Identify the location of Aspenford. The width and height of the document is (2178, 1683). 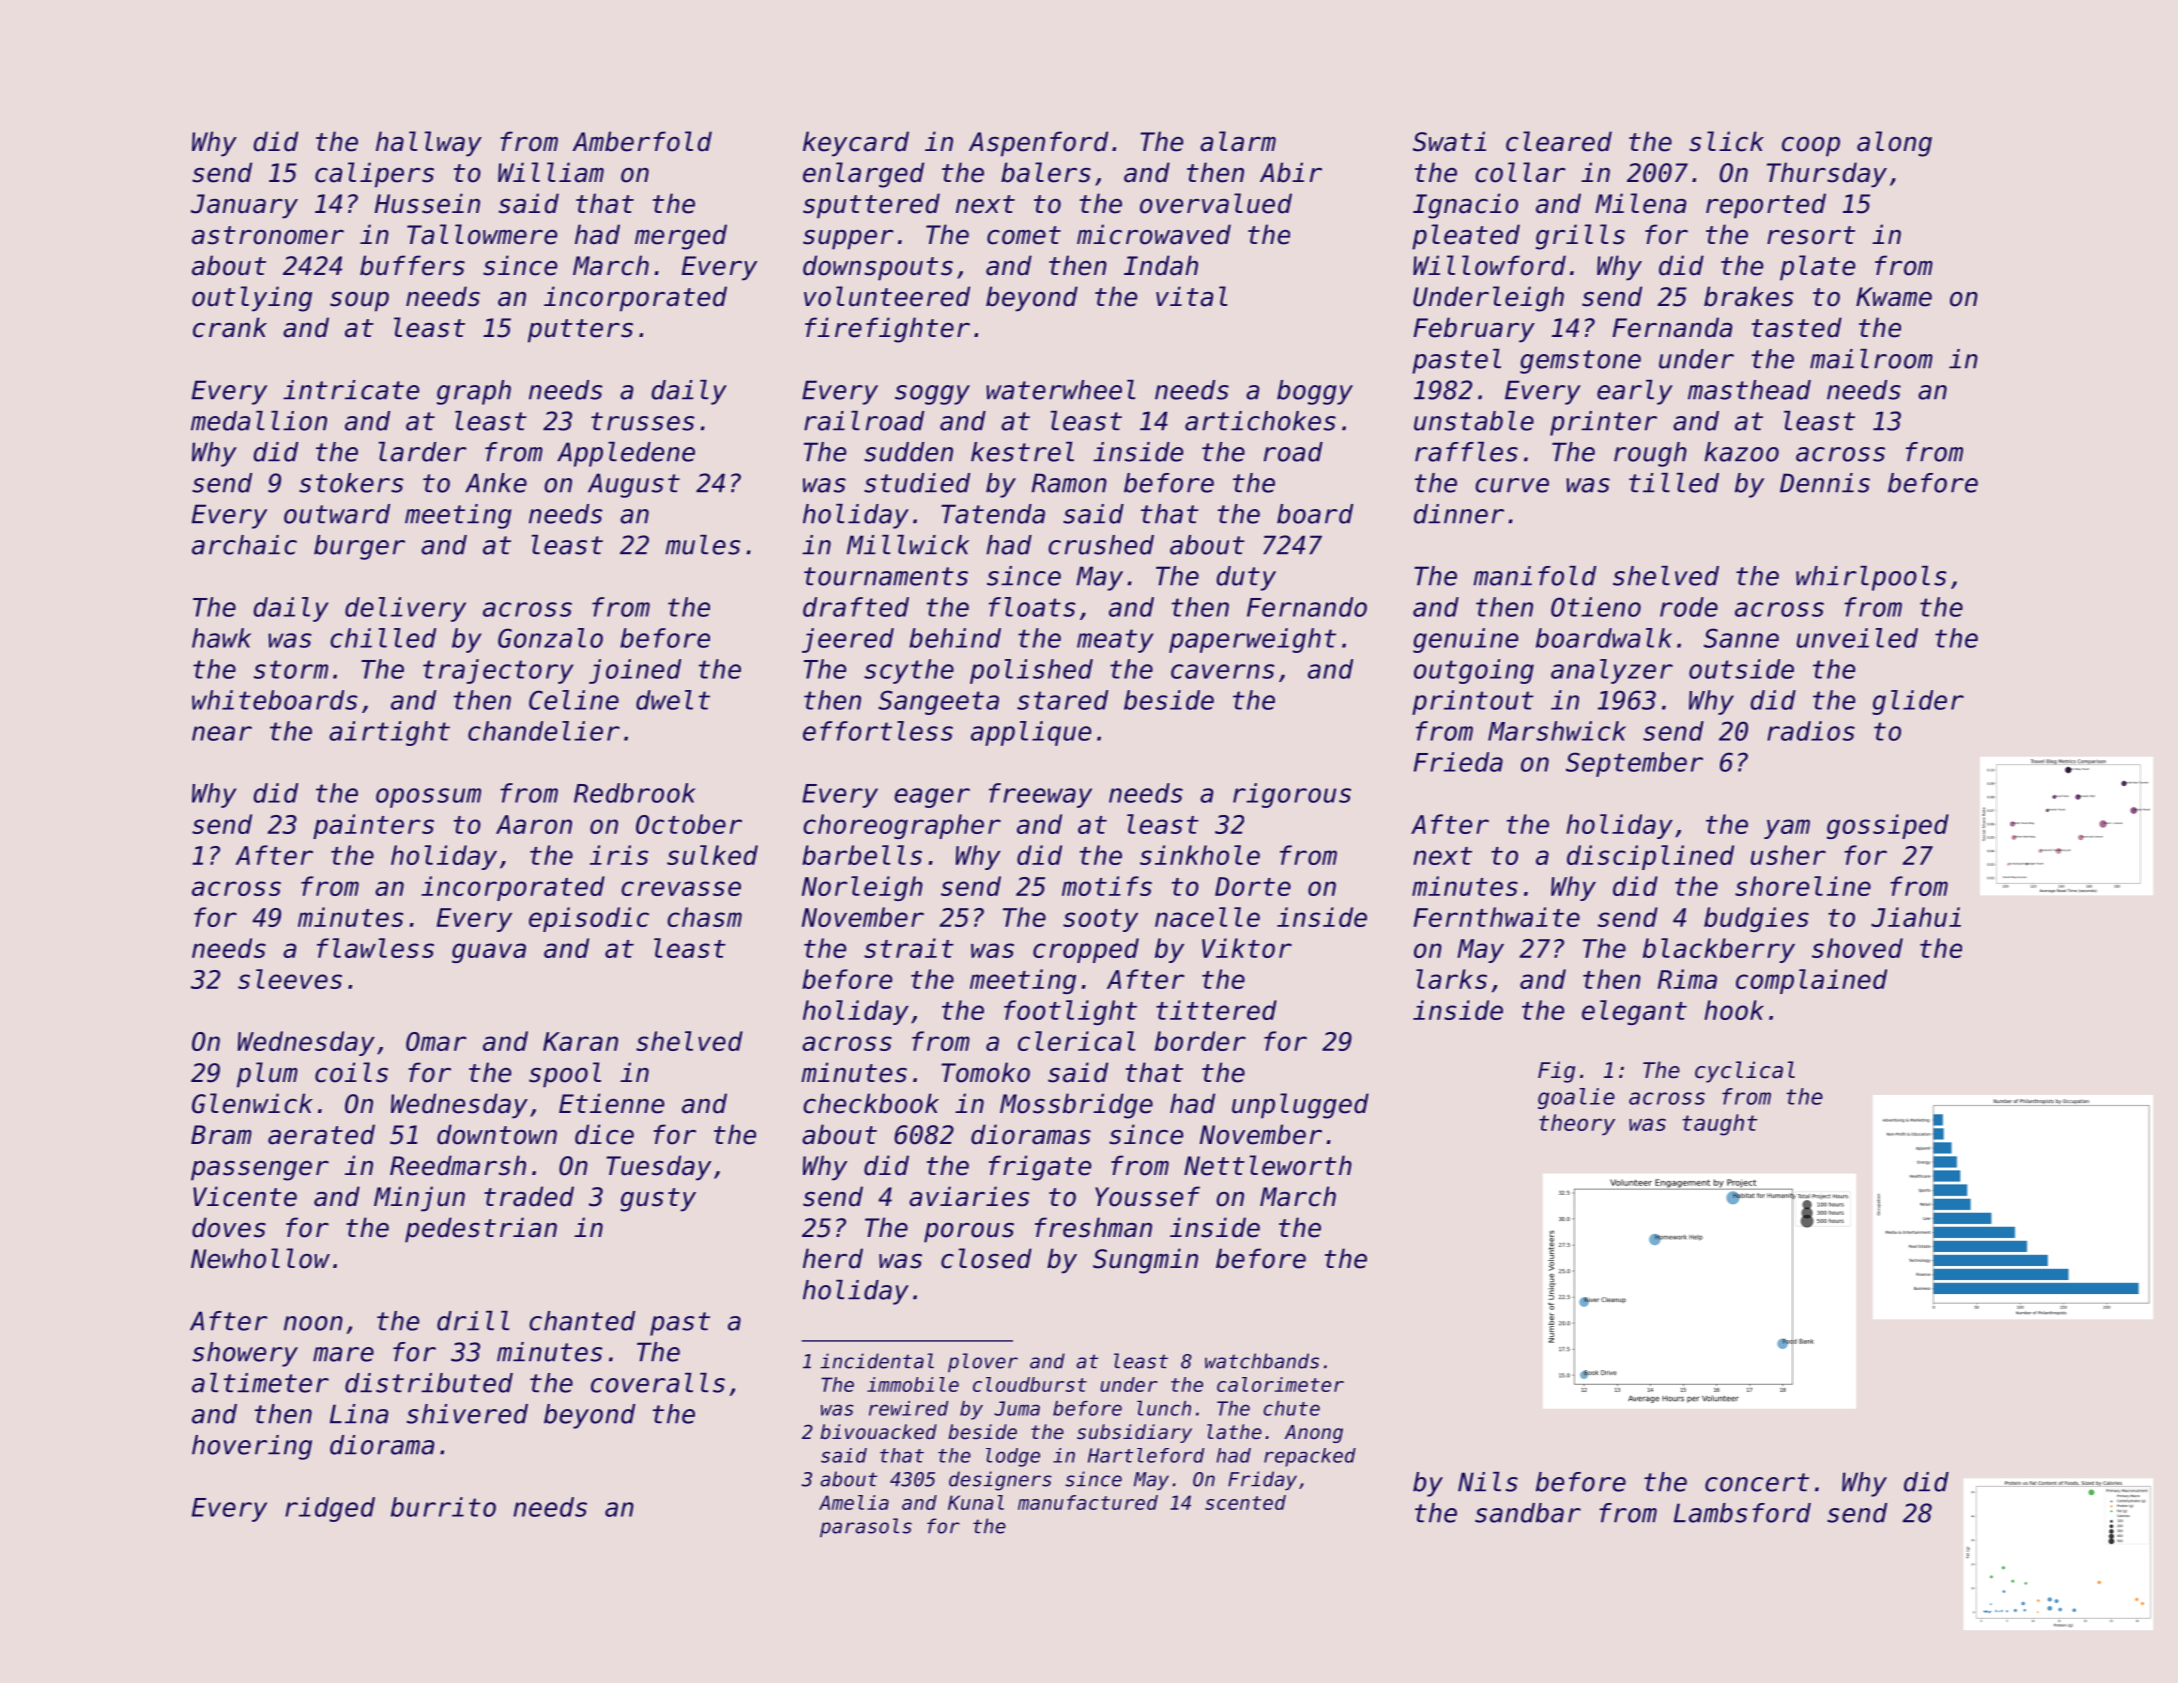
(1038, 144).
